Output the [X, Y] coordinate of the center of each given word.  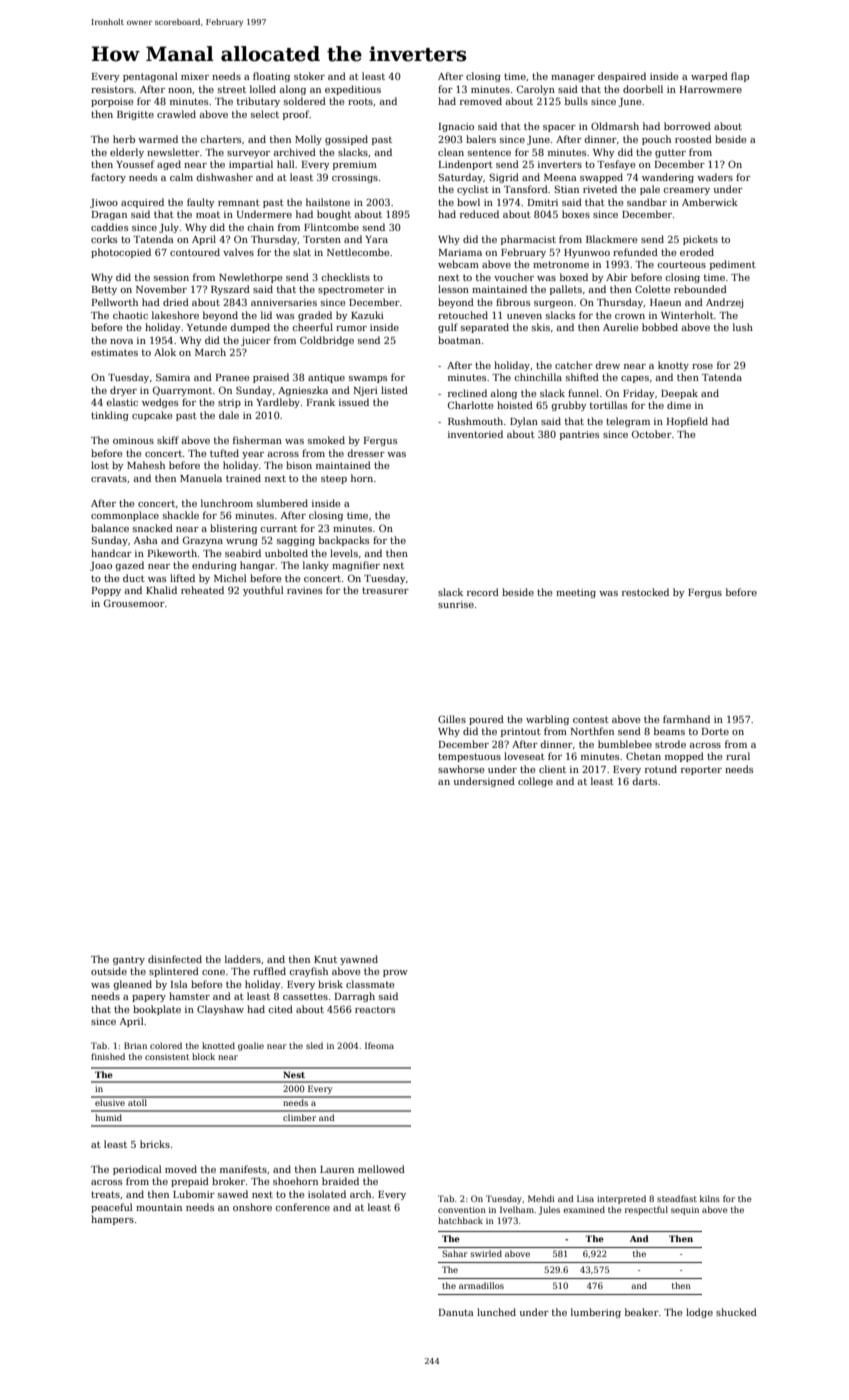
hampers [112, 1220]
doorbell [643, 89]
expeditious [353, 90]
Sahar [455, 1253]
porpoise [112, 102]
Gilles [452, 719]
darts [644, 781]
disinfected [175, 959]
